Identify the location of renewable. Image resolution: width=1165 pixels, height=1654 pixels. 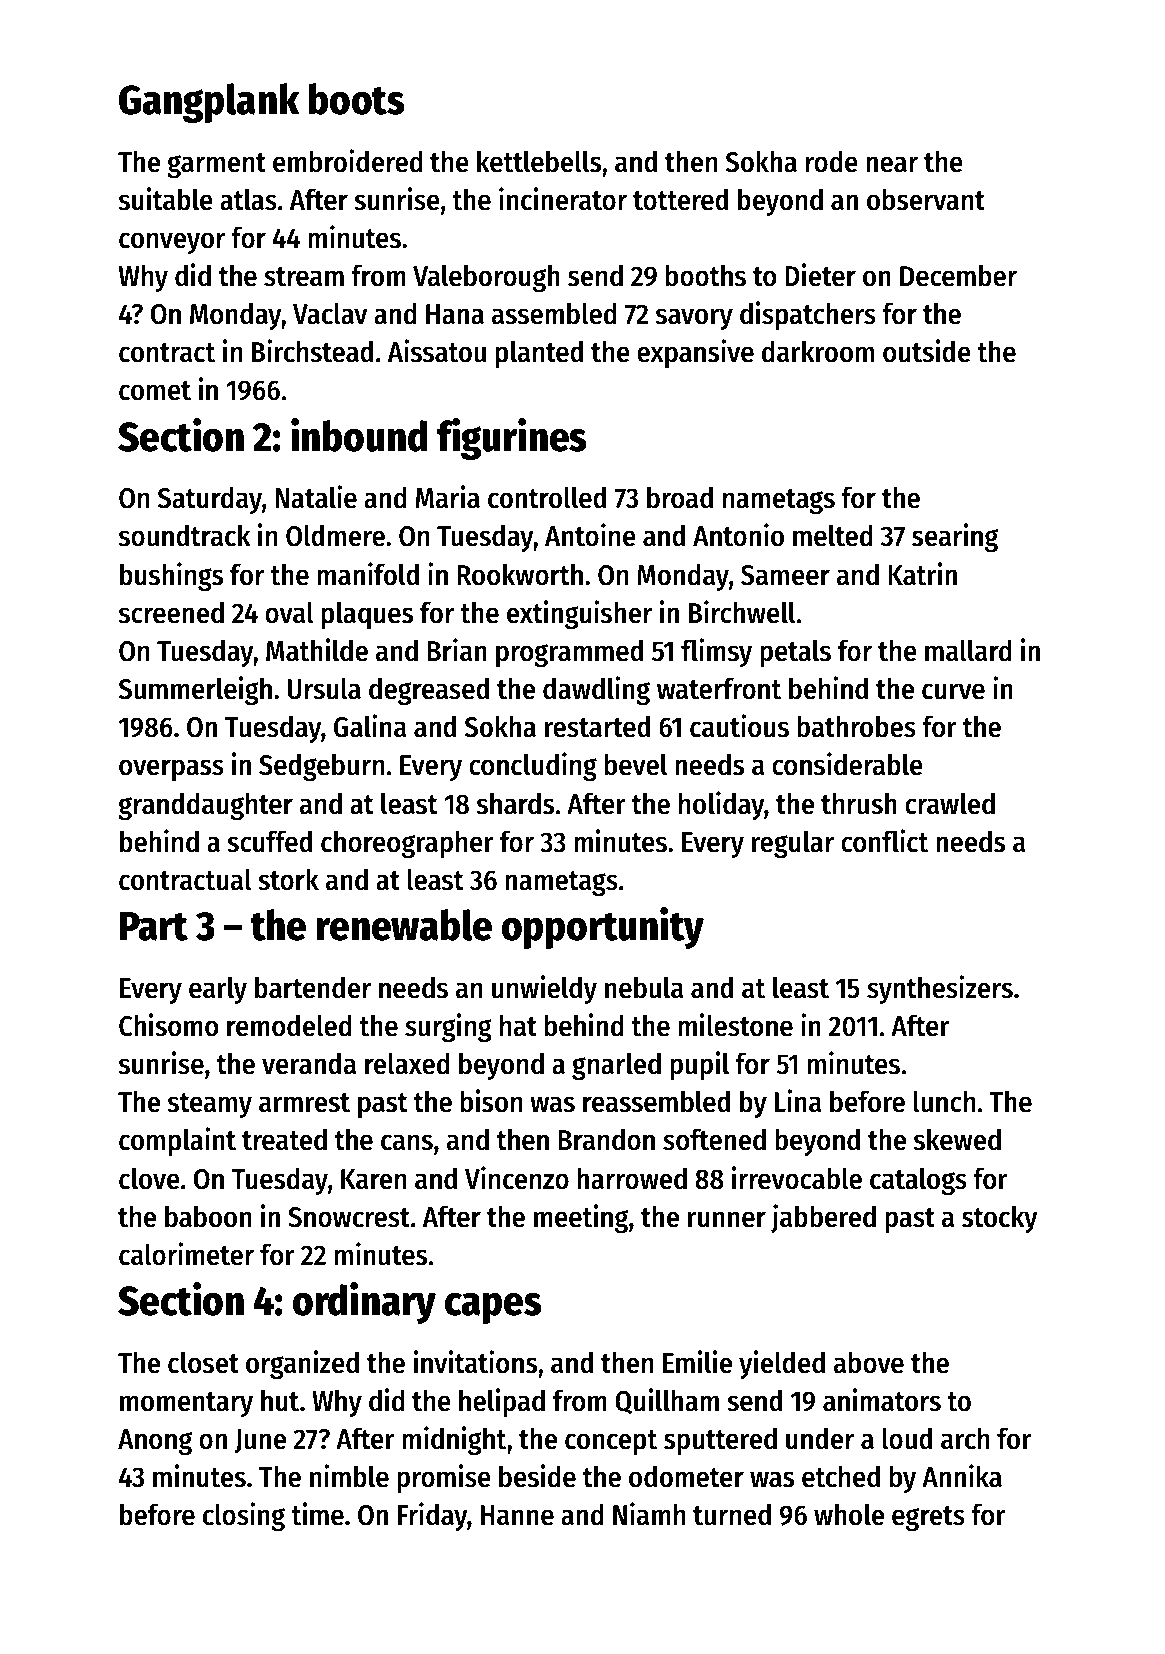
(404, 925).
